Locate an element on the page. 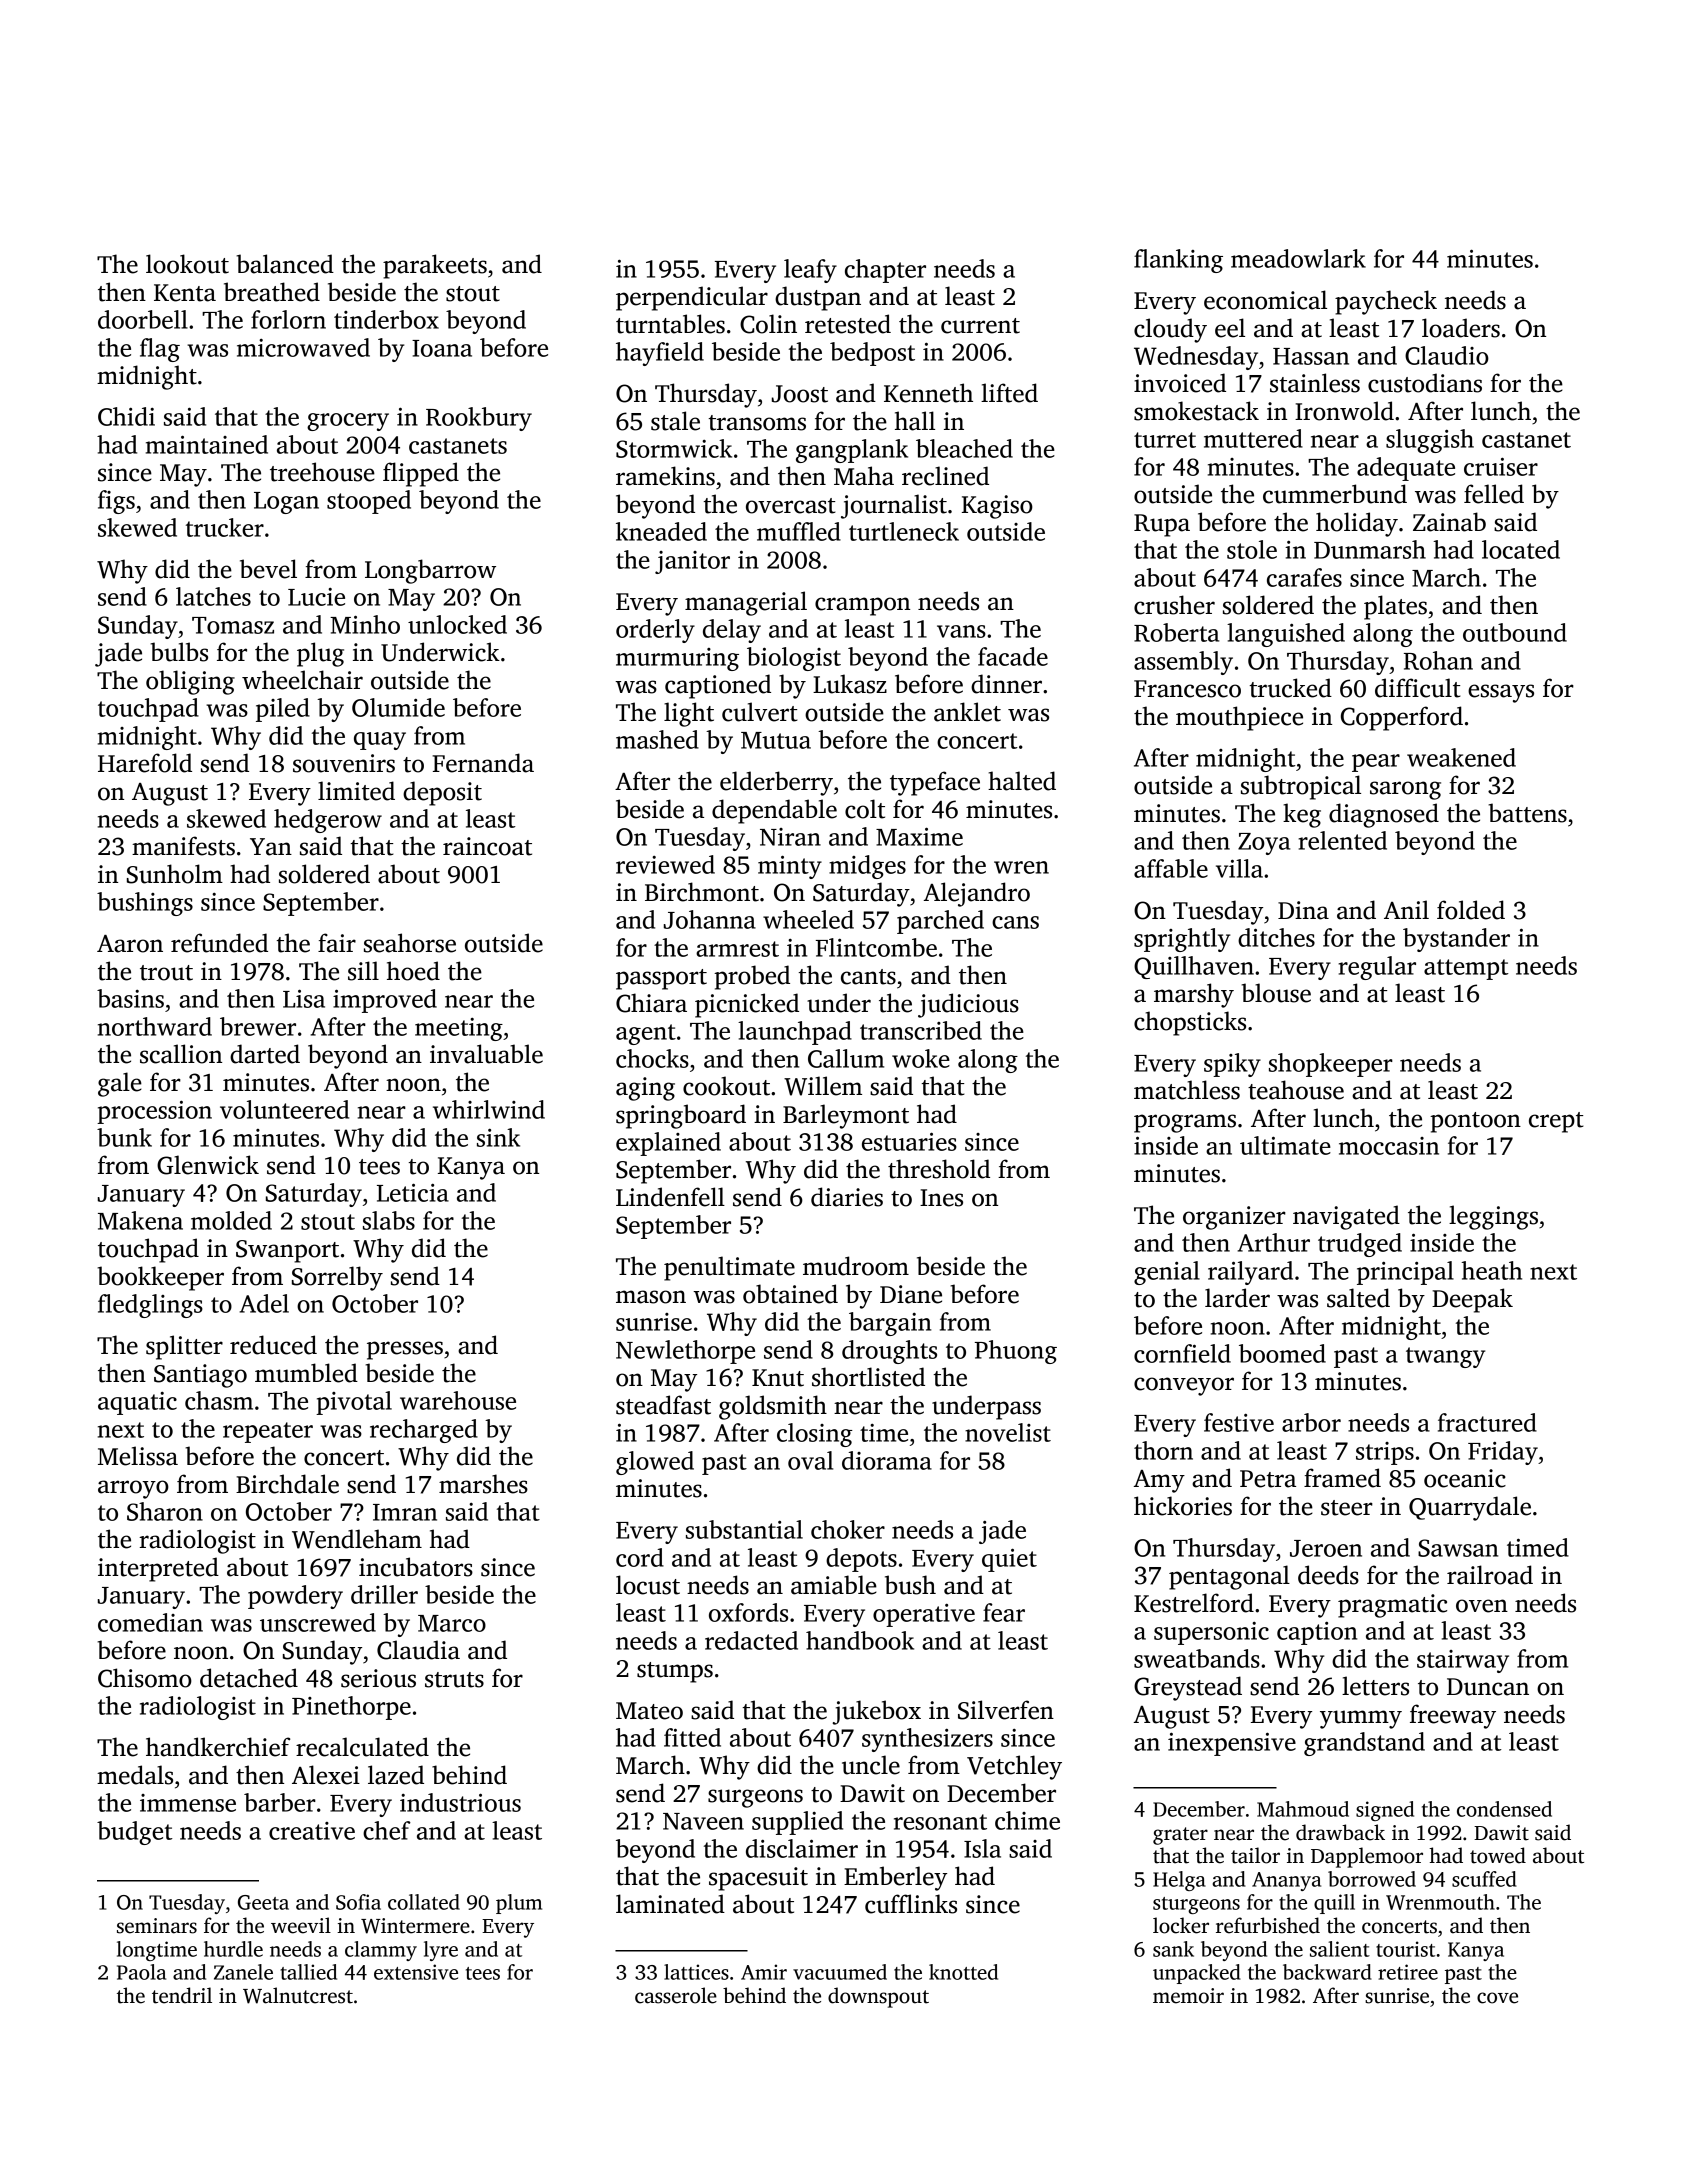 This document has height=2178, width=1683. adequate is located at coordinates (1406, 469).
